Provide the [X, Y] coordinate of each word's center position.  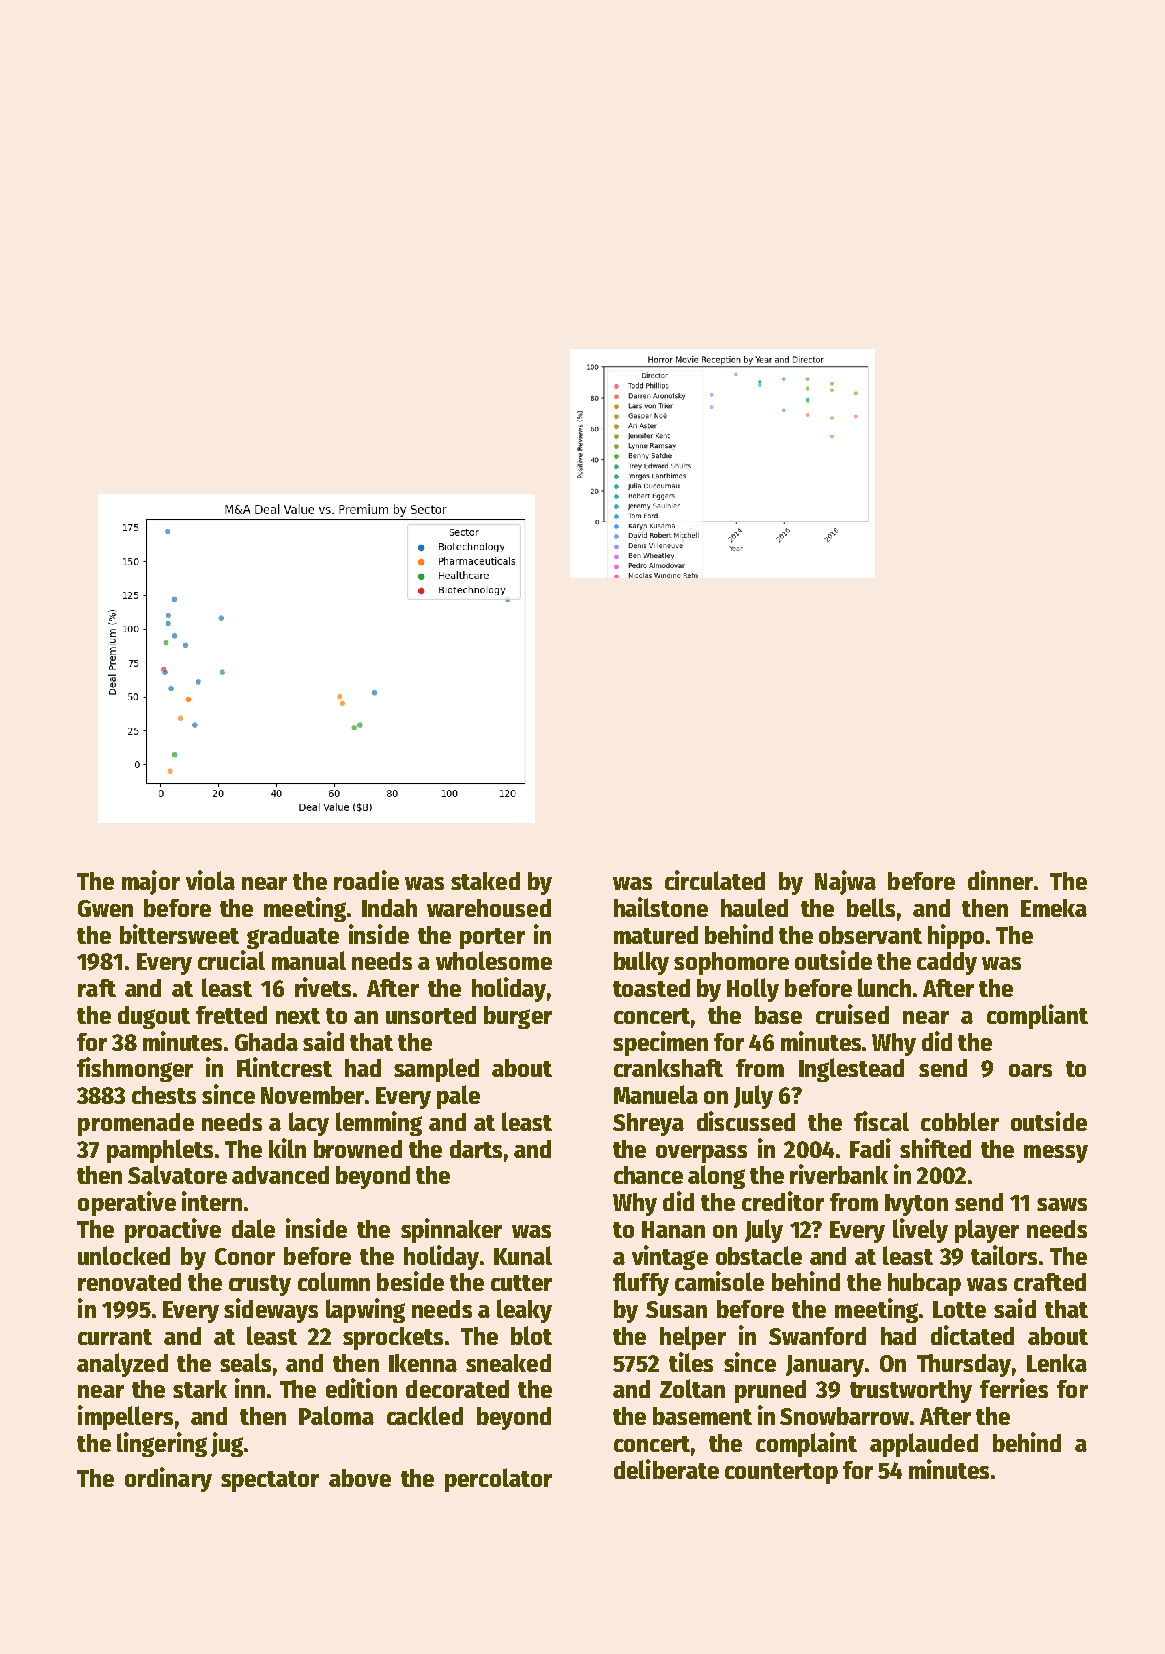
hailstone [661, 907]
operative [127, 1203]
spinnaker [451, 1230]
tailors [1004, 1255]
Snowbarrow [844, 1416]
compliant [1037, 1016]
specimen [660, 1043]
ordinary [168, 1479]
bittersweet [179, 934]
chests [164, 1095]
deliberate [666, 1469]
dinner [1000, 880]
